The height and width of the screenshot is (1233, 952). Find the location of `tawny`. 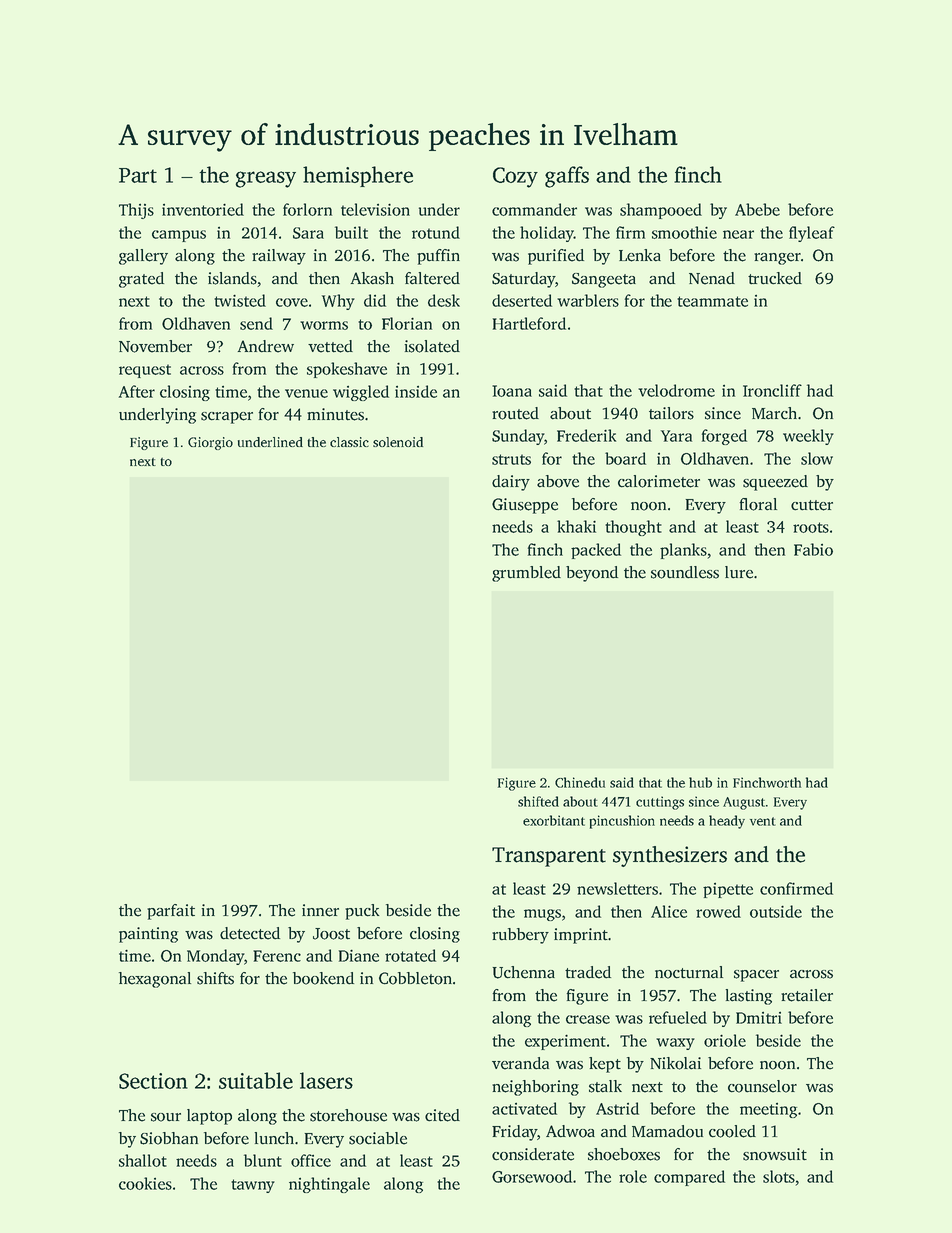

tawny is located at coordinates (253, 1186).
